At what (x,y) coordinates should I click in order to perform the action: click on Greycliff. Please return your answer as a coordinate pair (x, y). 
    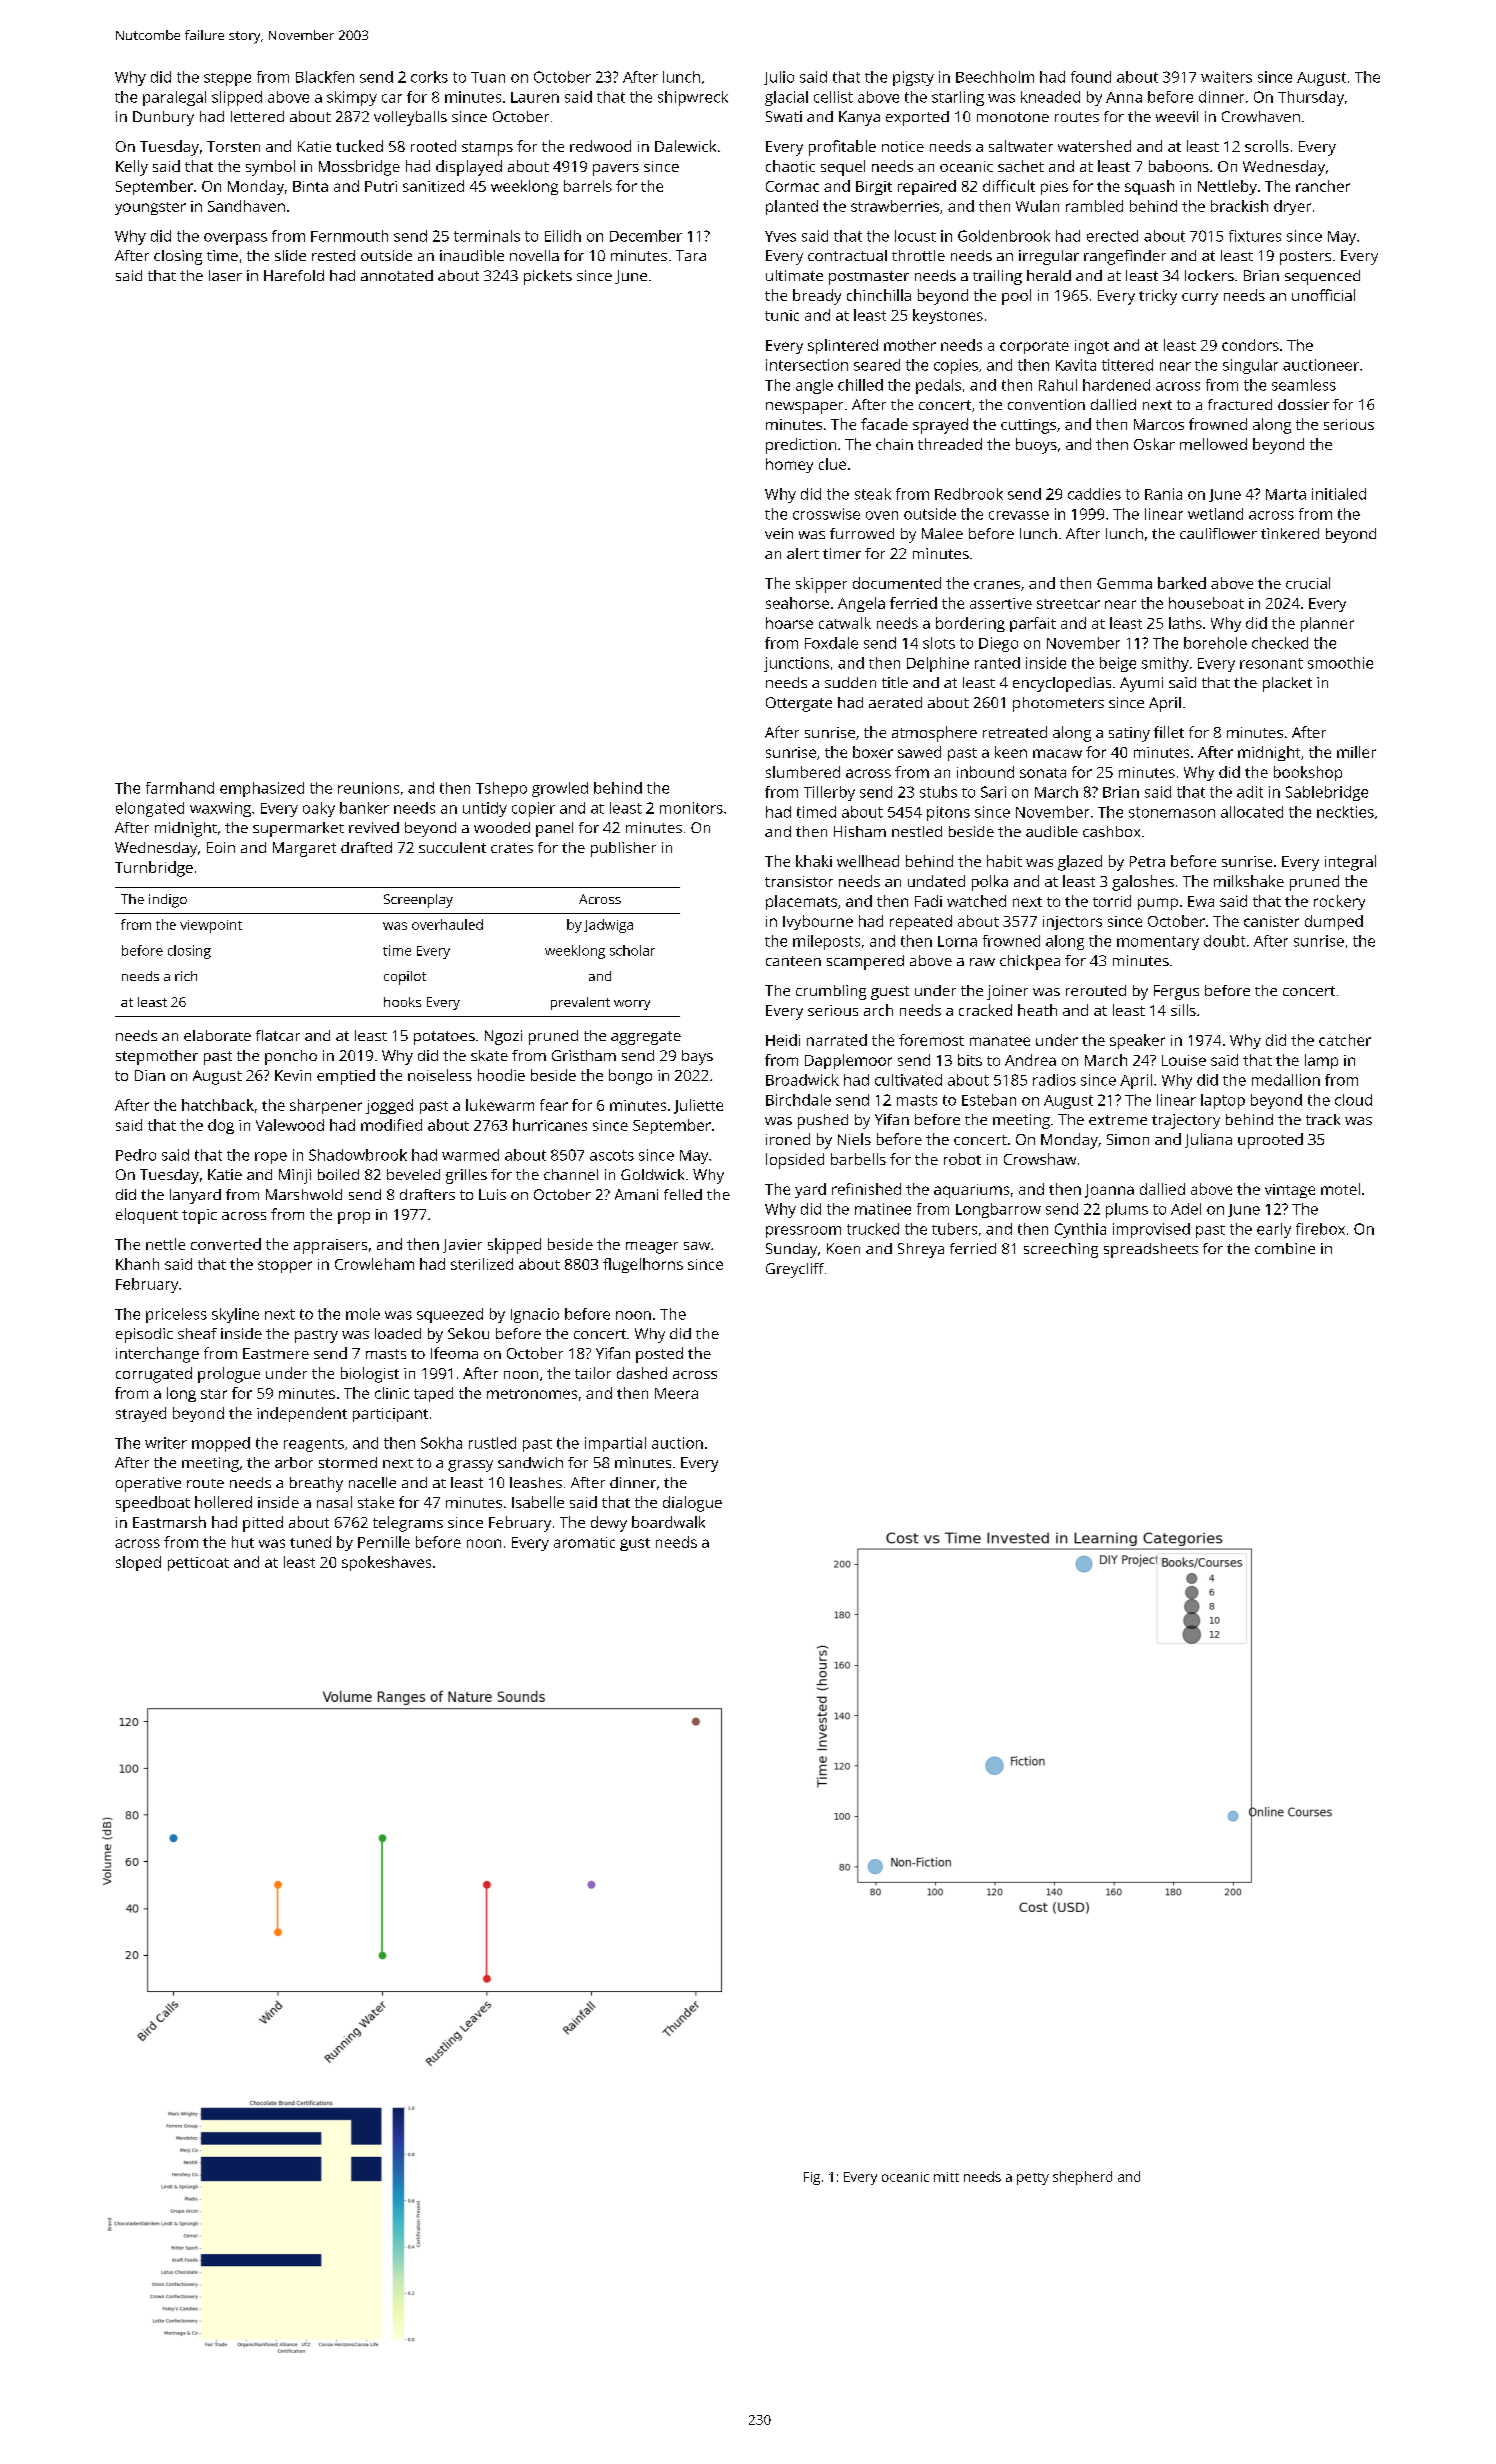
    Looking at the image, I should click on (795, 1270).
